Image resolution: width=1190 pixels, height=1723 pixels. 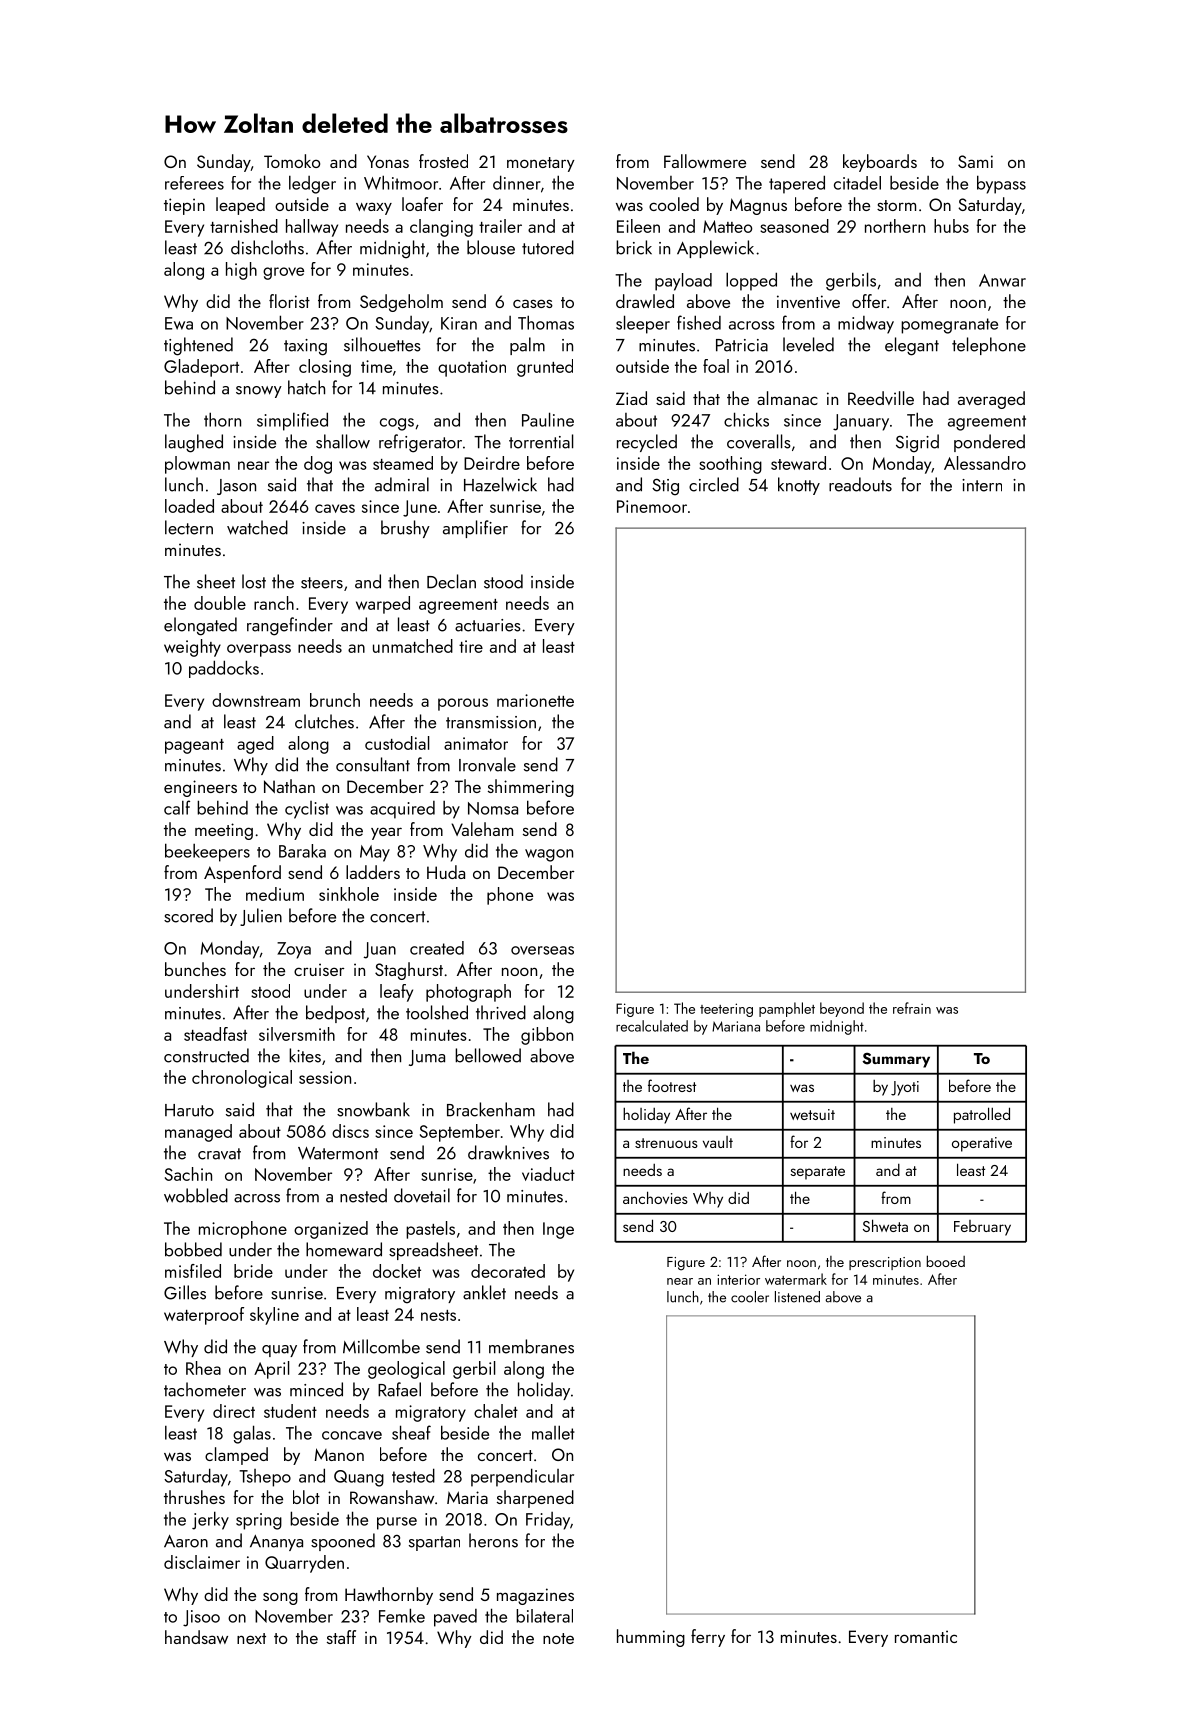 I want to click on medium, so click(x=275, y=894).
